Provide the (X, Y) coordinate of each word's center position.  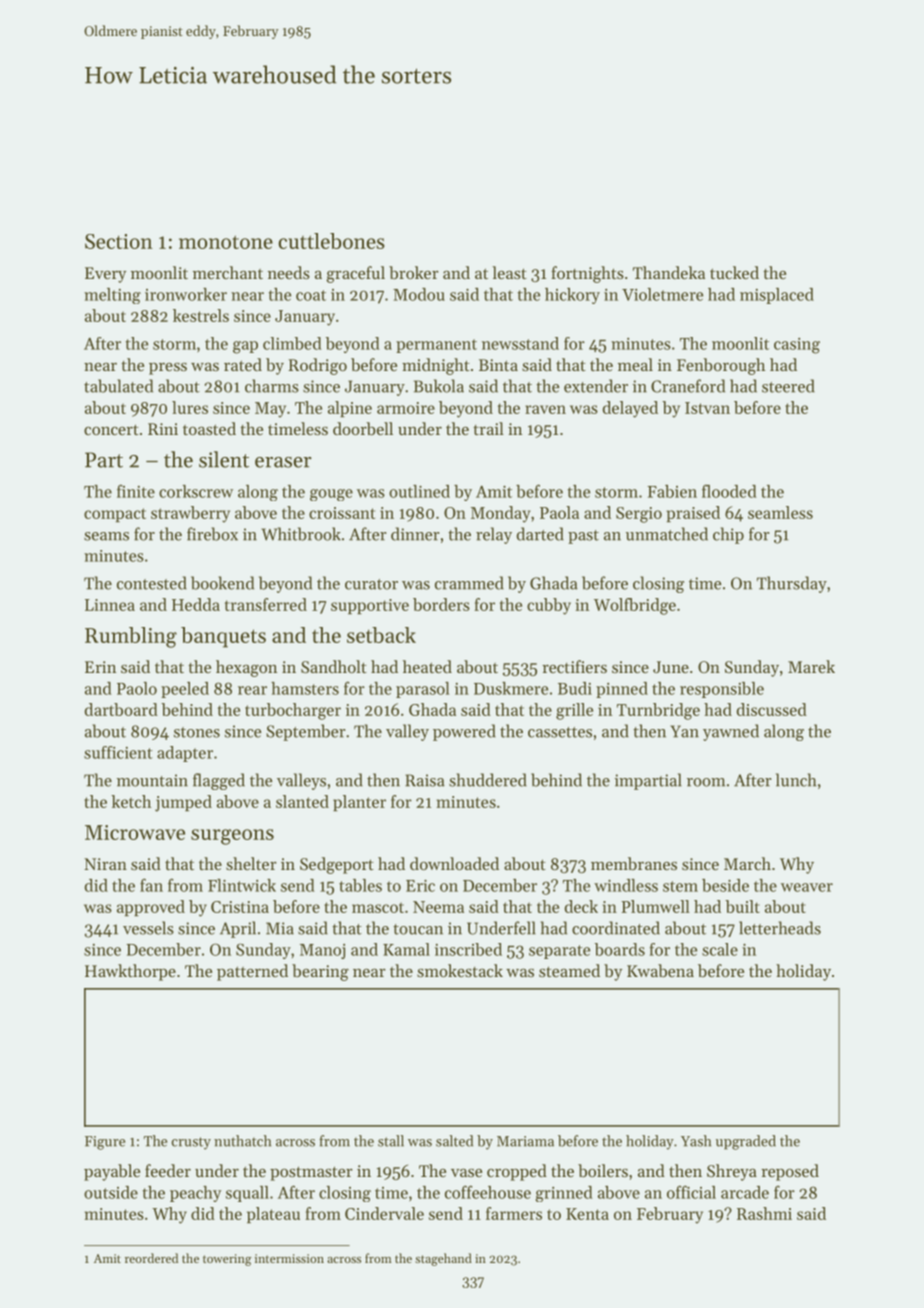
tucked (734, 272)
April (238, 929)
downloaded (454, 863)
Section (119, 241)
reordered (151, 1258)
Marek (811, 666)
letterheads (780, 928)
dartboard (121, 709)
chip (728, 535)
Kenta (587, 1214)
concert (111, 429)
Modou (419, 294)
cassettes (560, 732)
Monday (500, 514)
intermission (289, 1258)
